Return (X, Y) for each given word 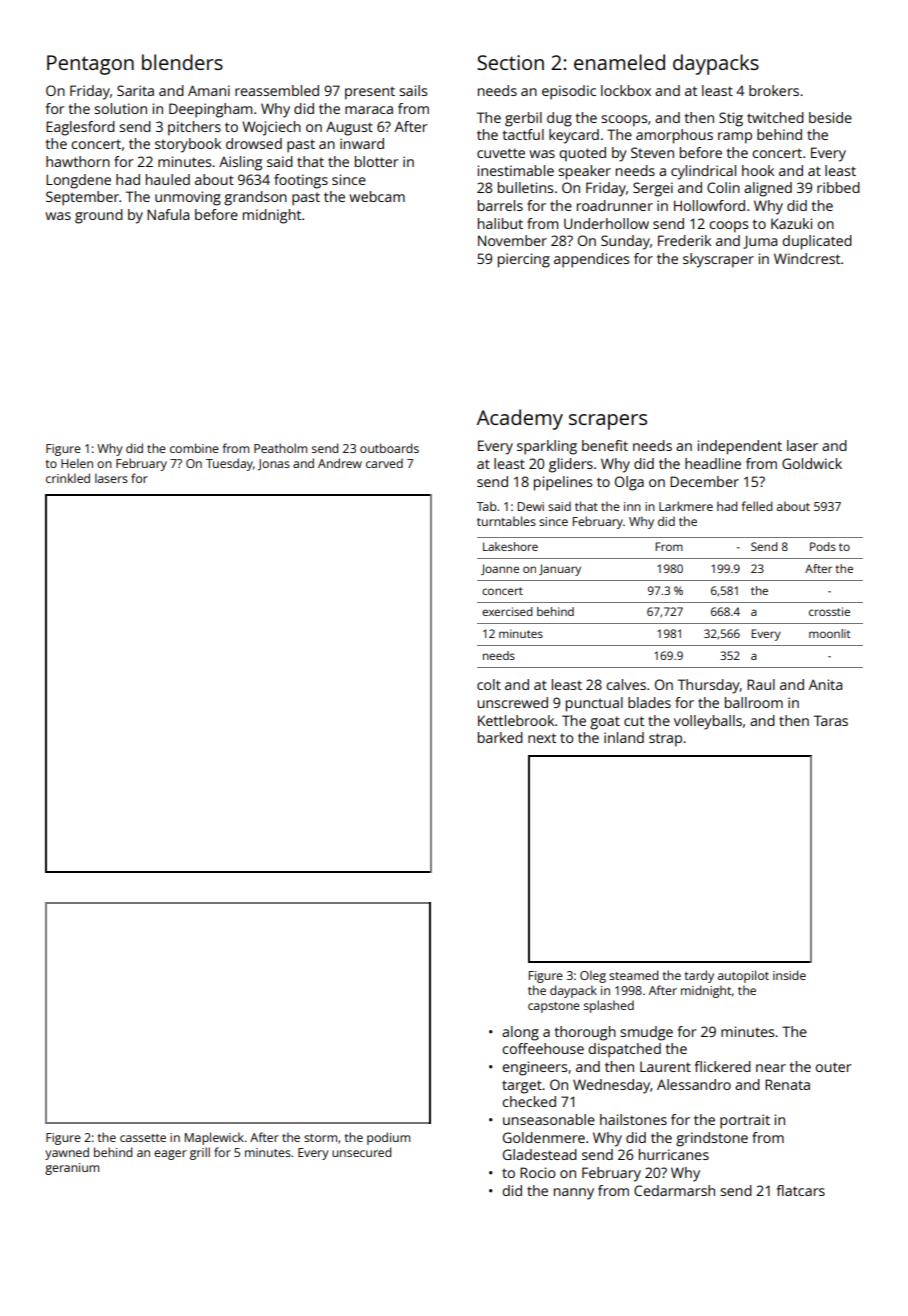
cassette (143, 1138)
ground (99, 216)
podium (388, 1138)
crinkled (68, 478)
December (704, 481)
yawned (67, 1153)
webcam (377, 196)
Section (510, 62)
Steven (652, 152)
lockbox (626, 90)
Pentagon (90, 65)
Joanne (500, 569)
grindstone (712, 1139)
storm (320, 1138)
